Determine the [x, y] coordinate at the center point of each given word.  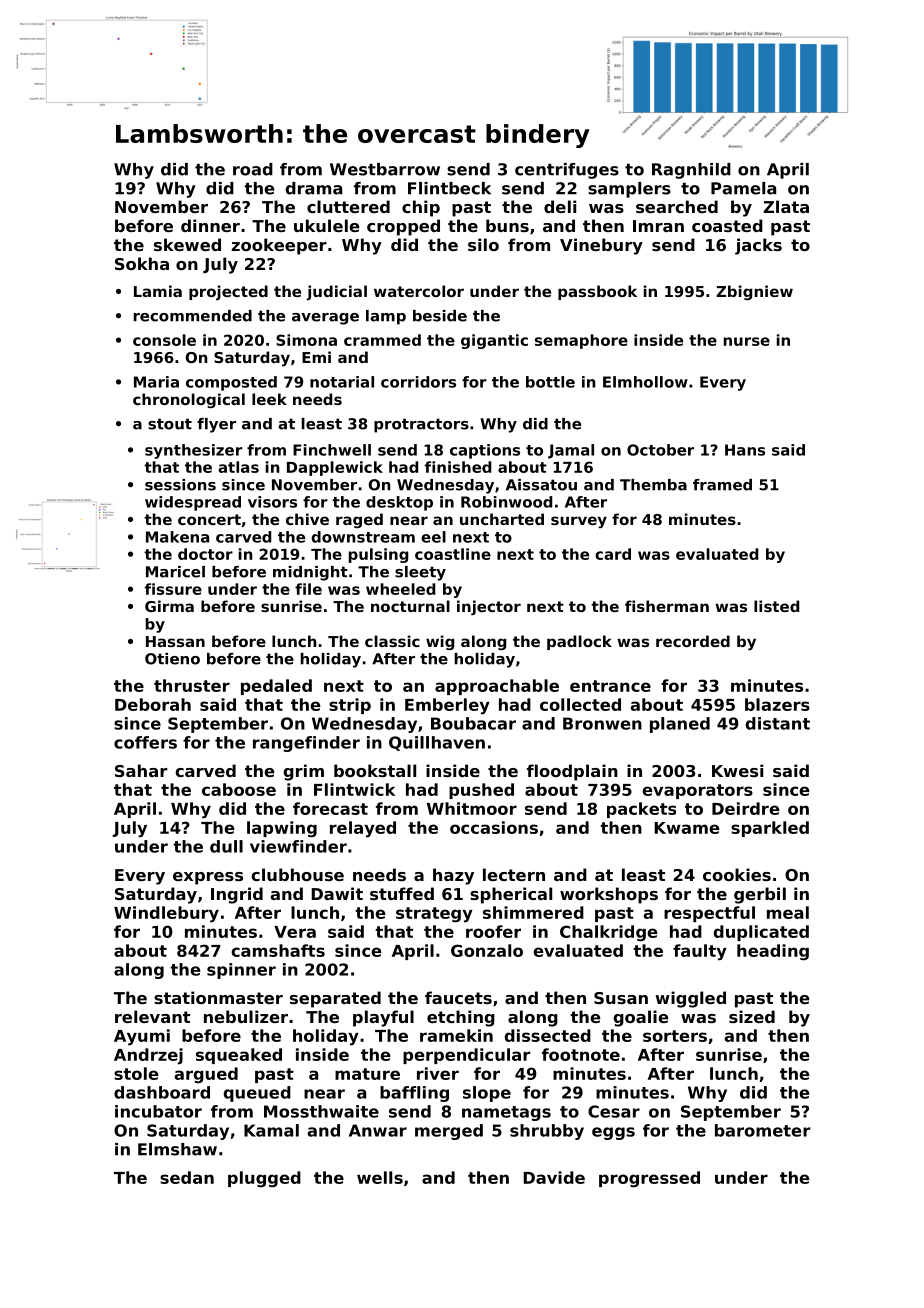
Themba [653, 485]
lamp [386, 317]
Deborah [153, 704]
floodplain [572, 772]
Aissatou [541, 485]
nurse [747, 341]
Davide [554, 1177]
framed [722, 485]
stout [170, 424]
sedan [187, 1177]
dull [226, 846]
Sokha [142, 263]
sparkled [770, 829]
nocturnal [410, 606]
